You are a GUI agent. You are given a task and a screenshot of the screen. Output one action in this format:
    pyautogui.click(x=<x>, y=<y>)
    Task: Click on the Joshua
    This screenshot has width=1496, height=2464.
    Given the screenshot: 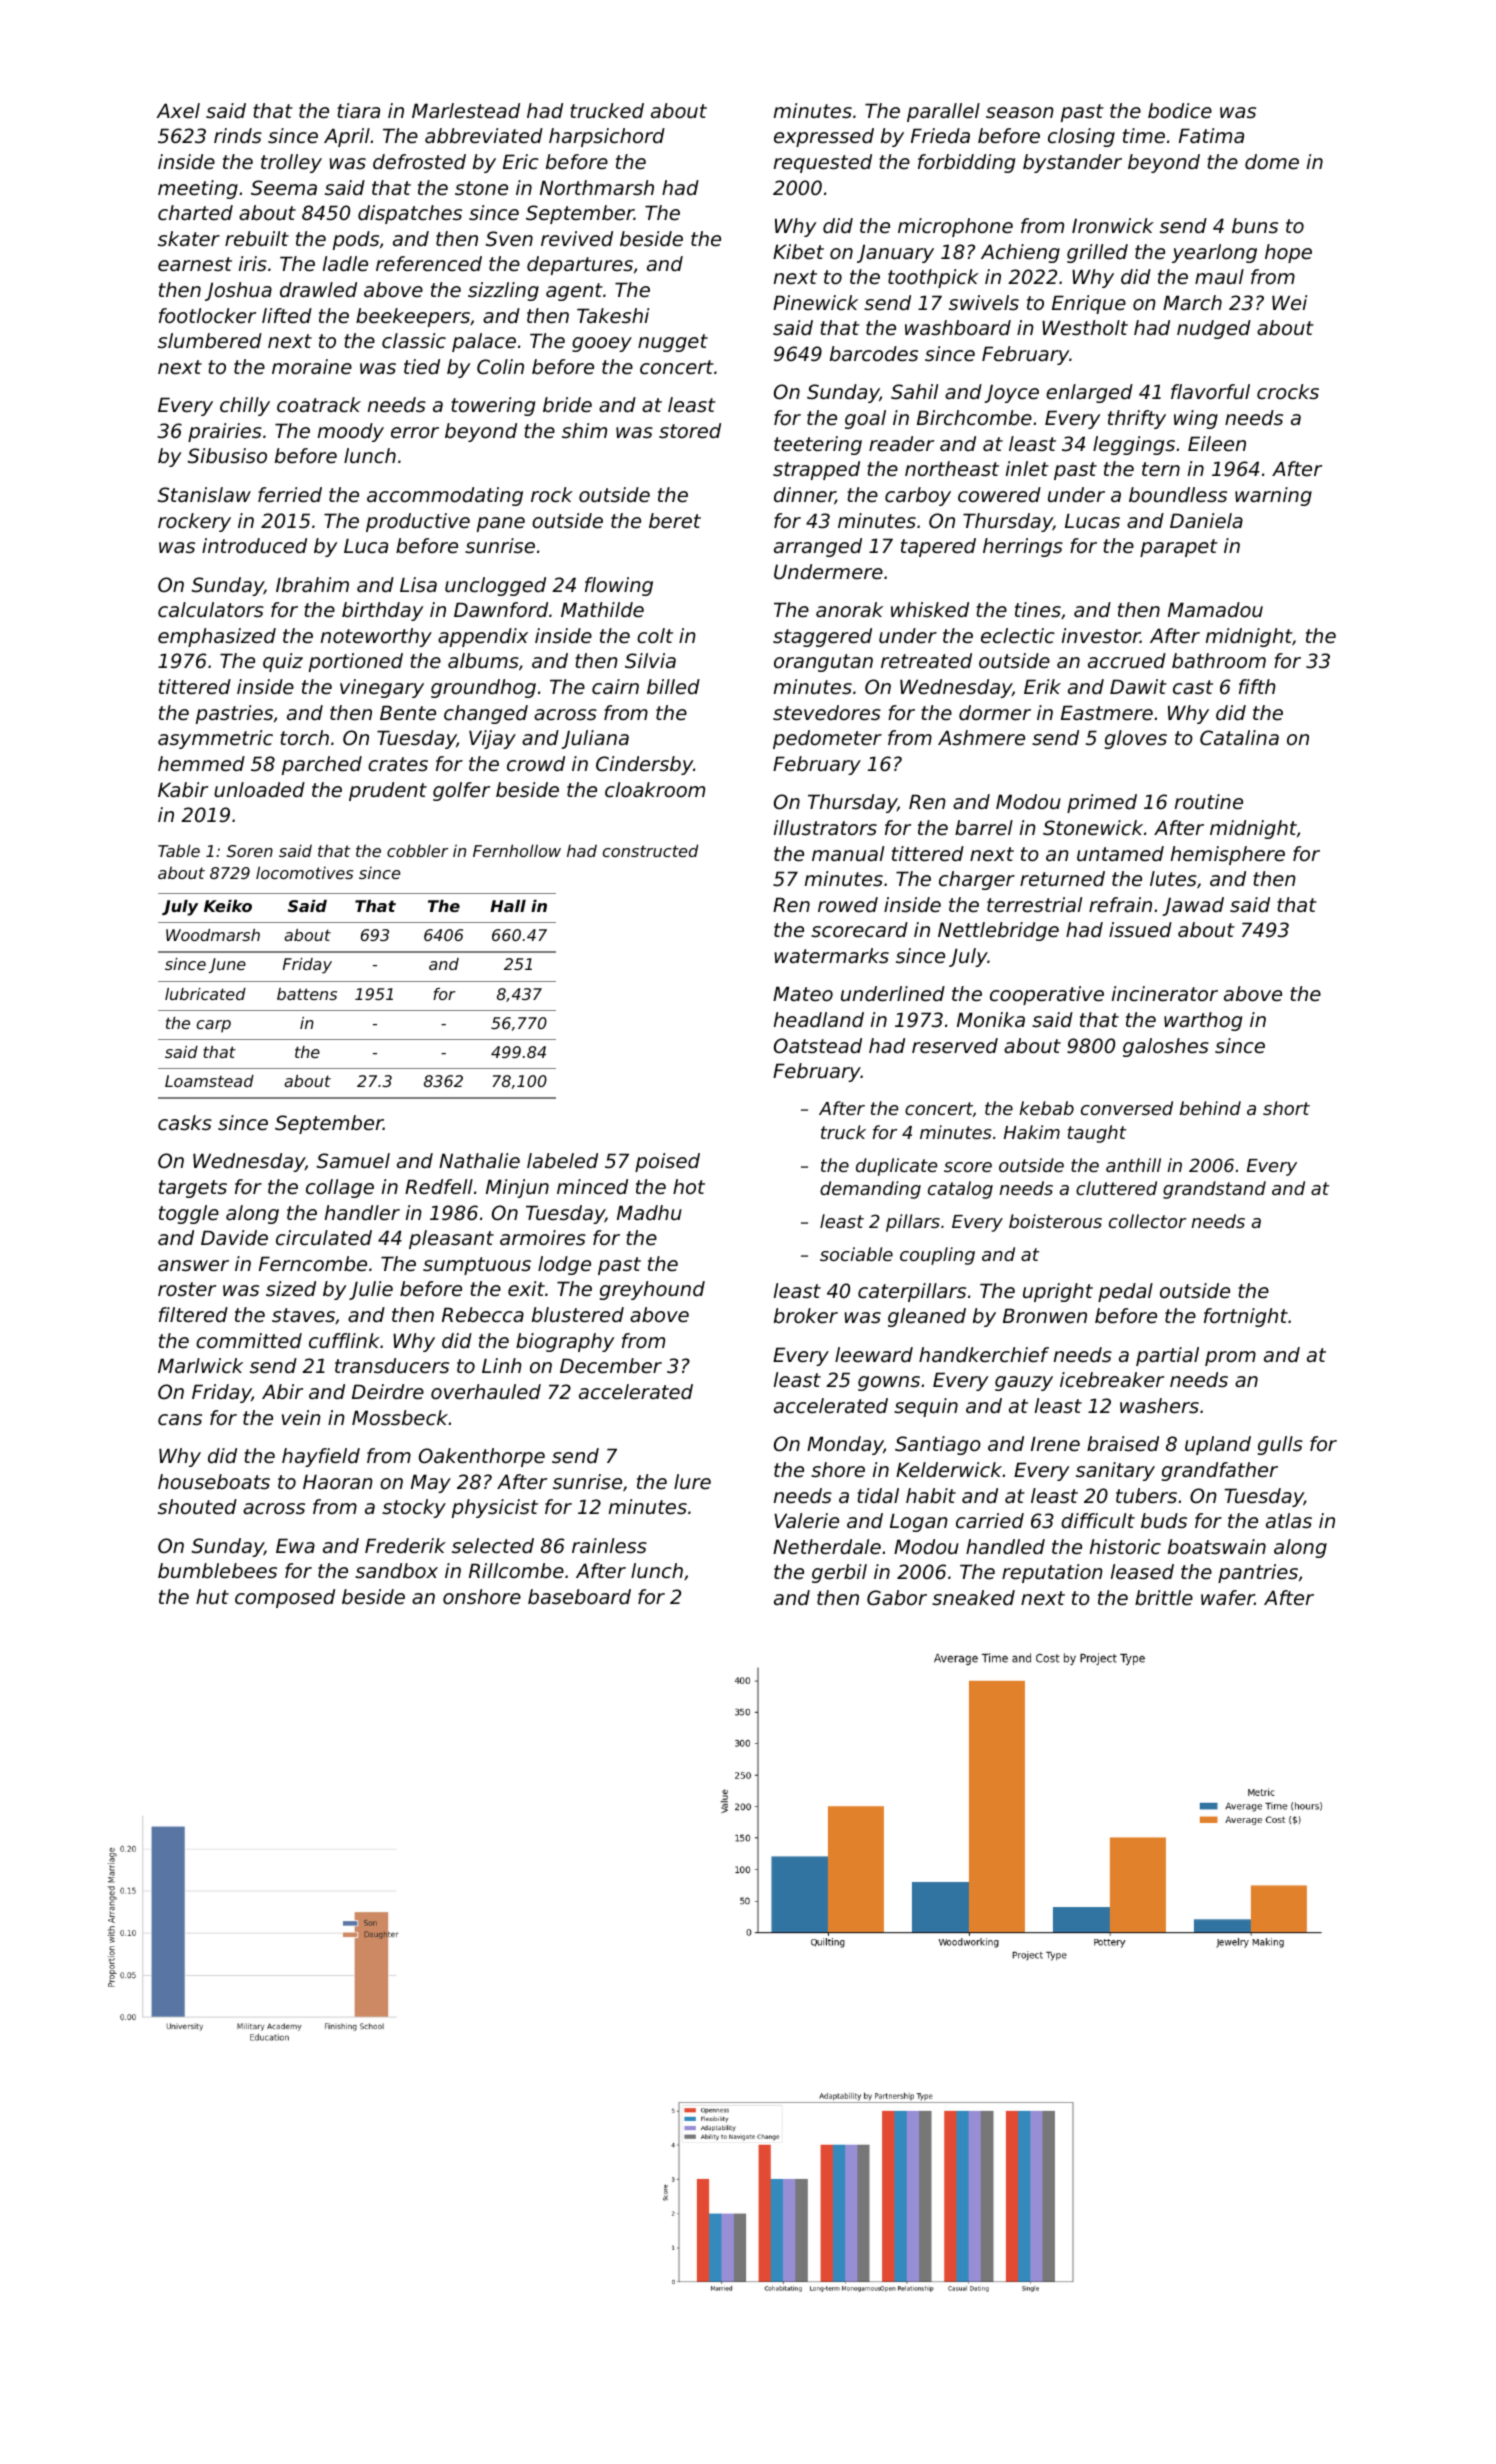 What is the action you would take?
    pyautogui.click(x=238, y=291)
